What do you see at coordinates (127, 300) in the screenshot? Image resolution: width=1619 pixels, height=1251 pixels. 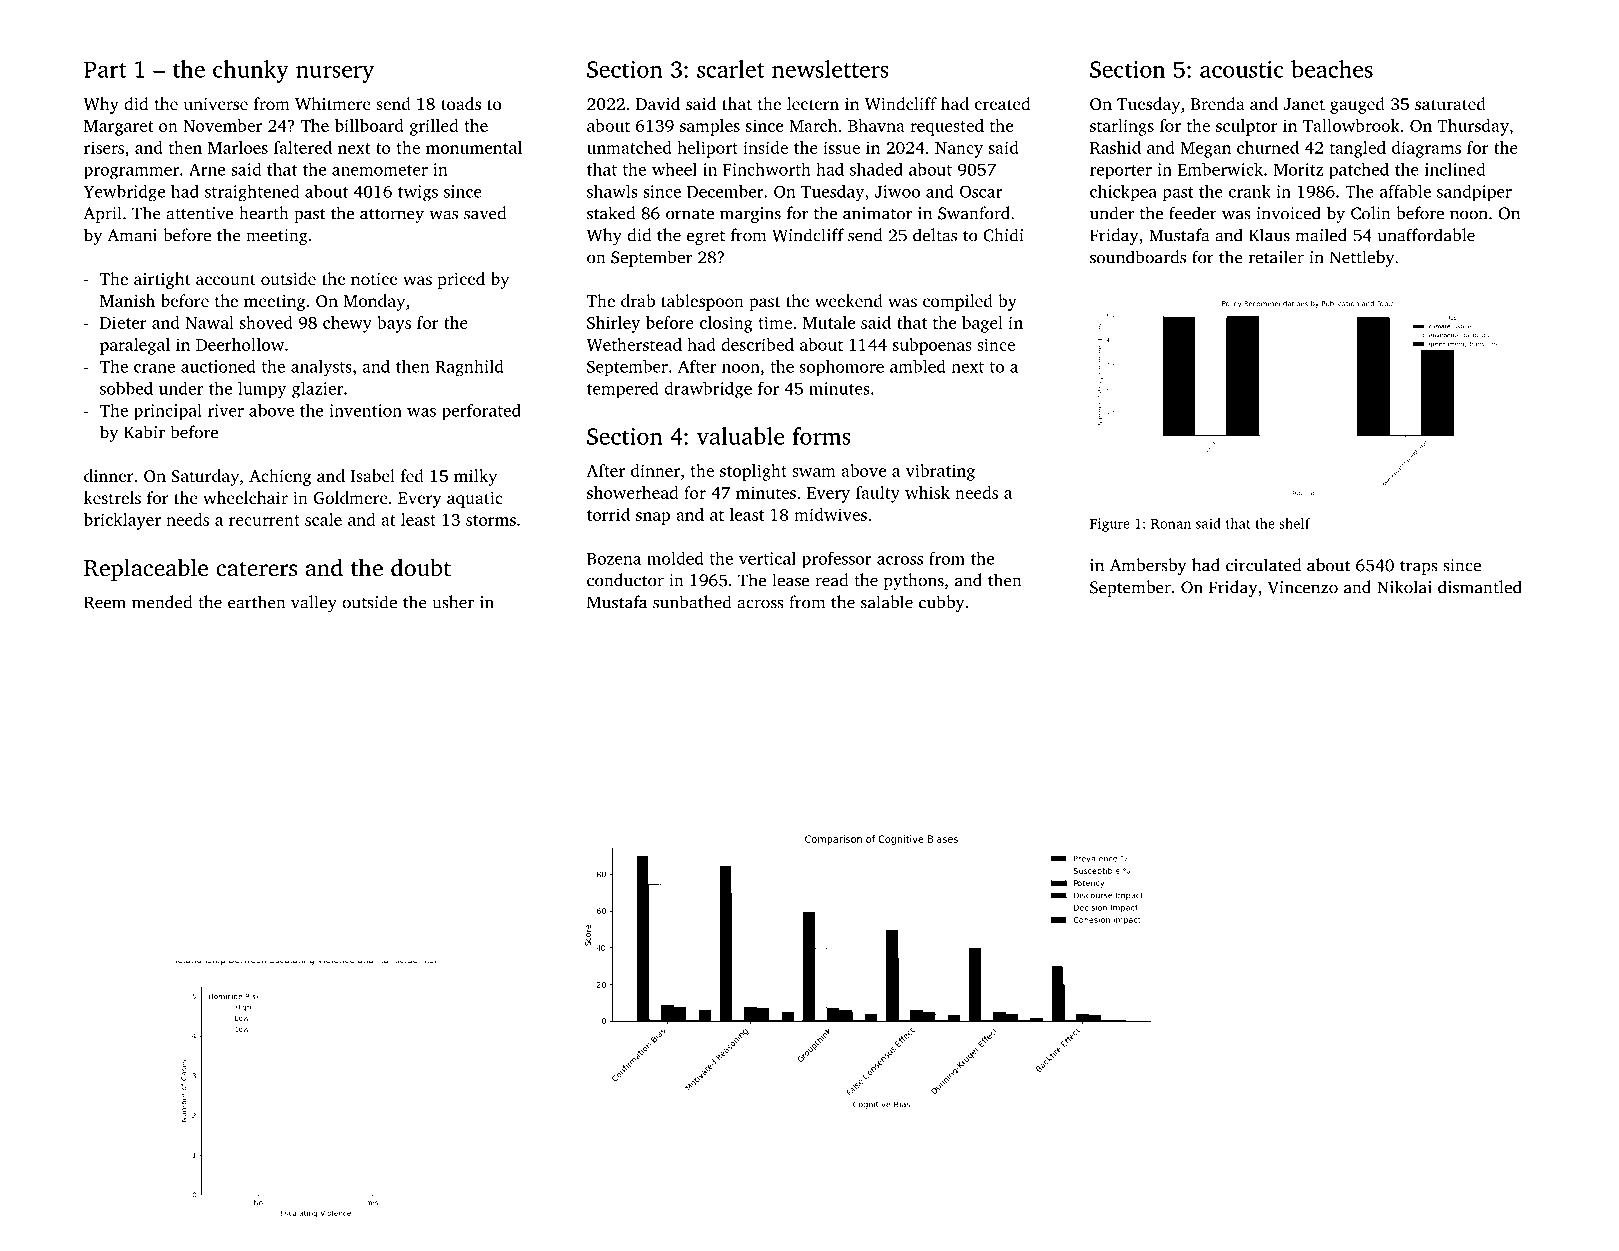 I see `Manish` at bounding box center [127, 300].
